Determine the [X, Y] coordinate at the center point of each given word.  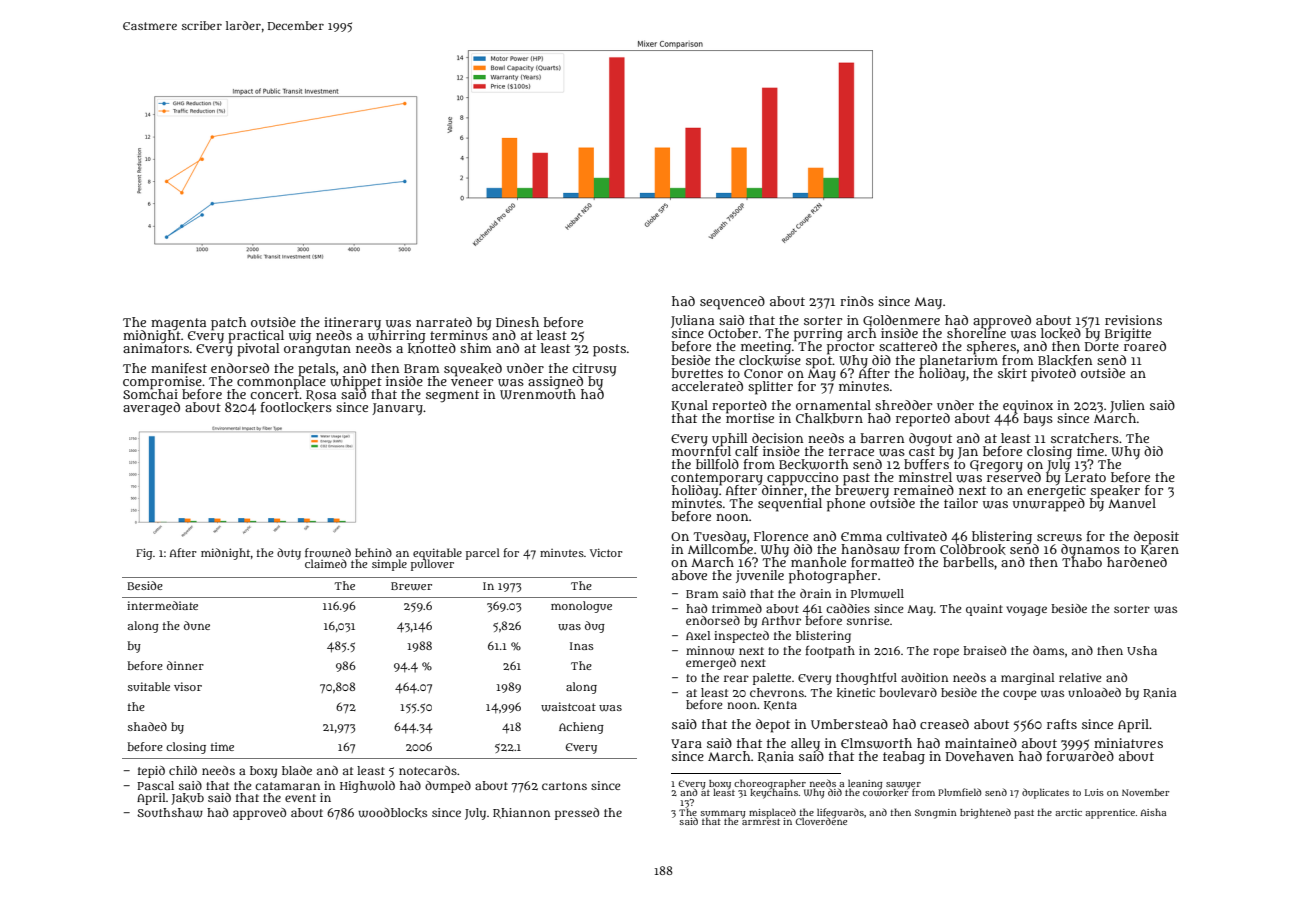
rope [946, 653]
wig [300, 336]
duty [289, 554]
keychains [774, 794]
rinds [857, 301]
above [689, 575]
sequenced [732, 303]
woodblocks [392, 813]
